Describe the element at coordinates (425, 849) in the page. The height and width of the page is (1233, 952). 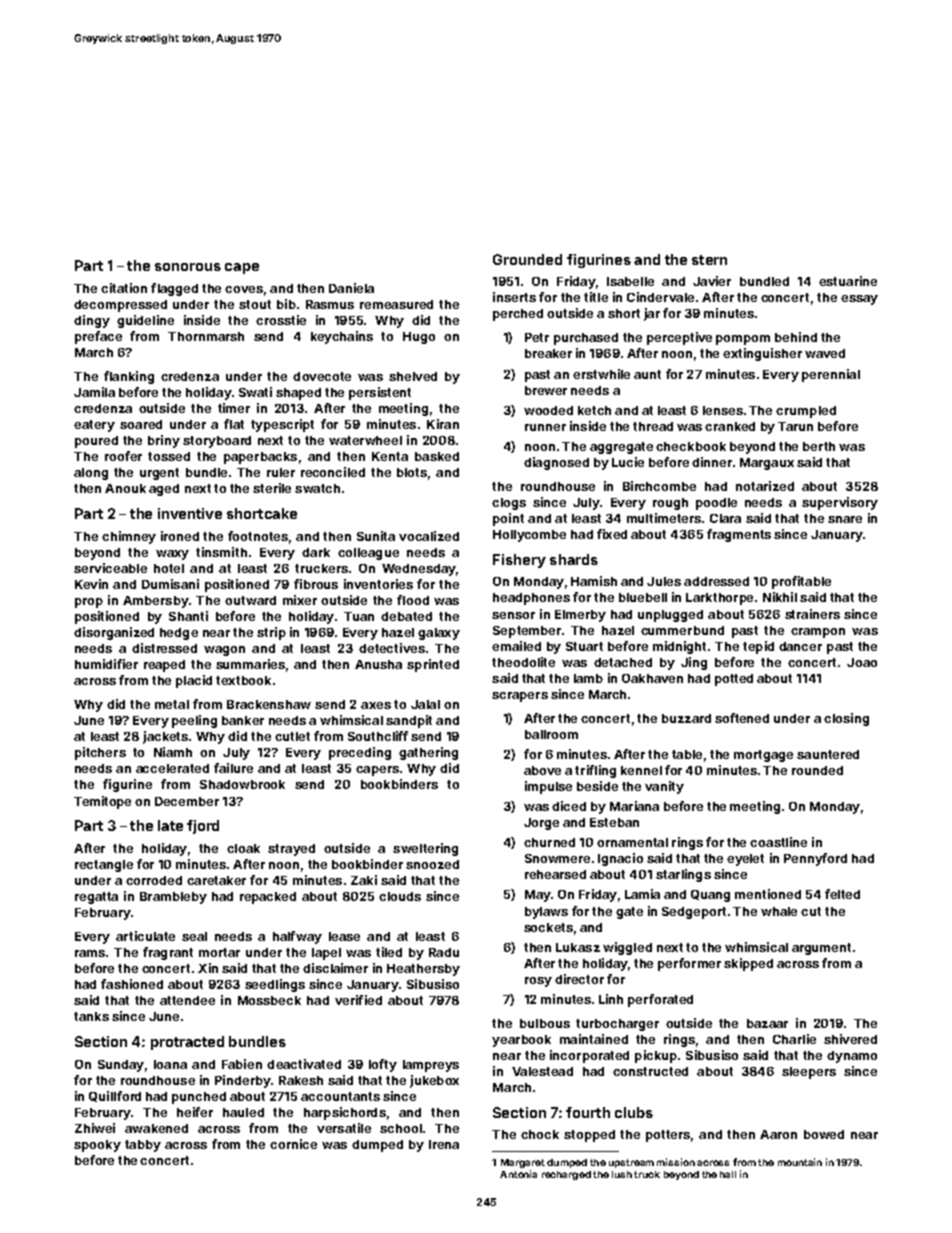
I see `sweltering` at that location.
